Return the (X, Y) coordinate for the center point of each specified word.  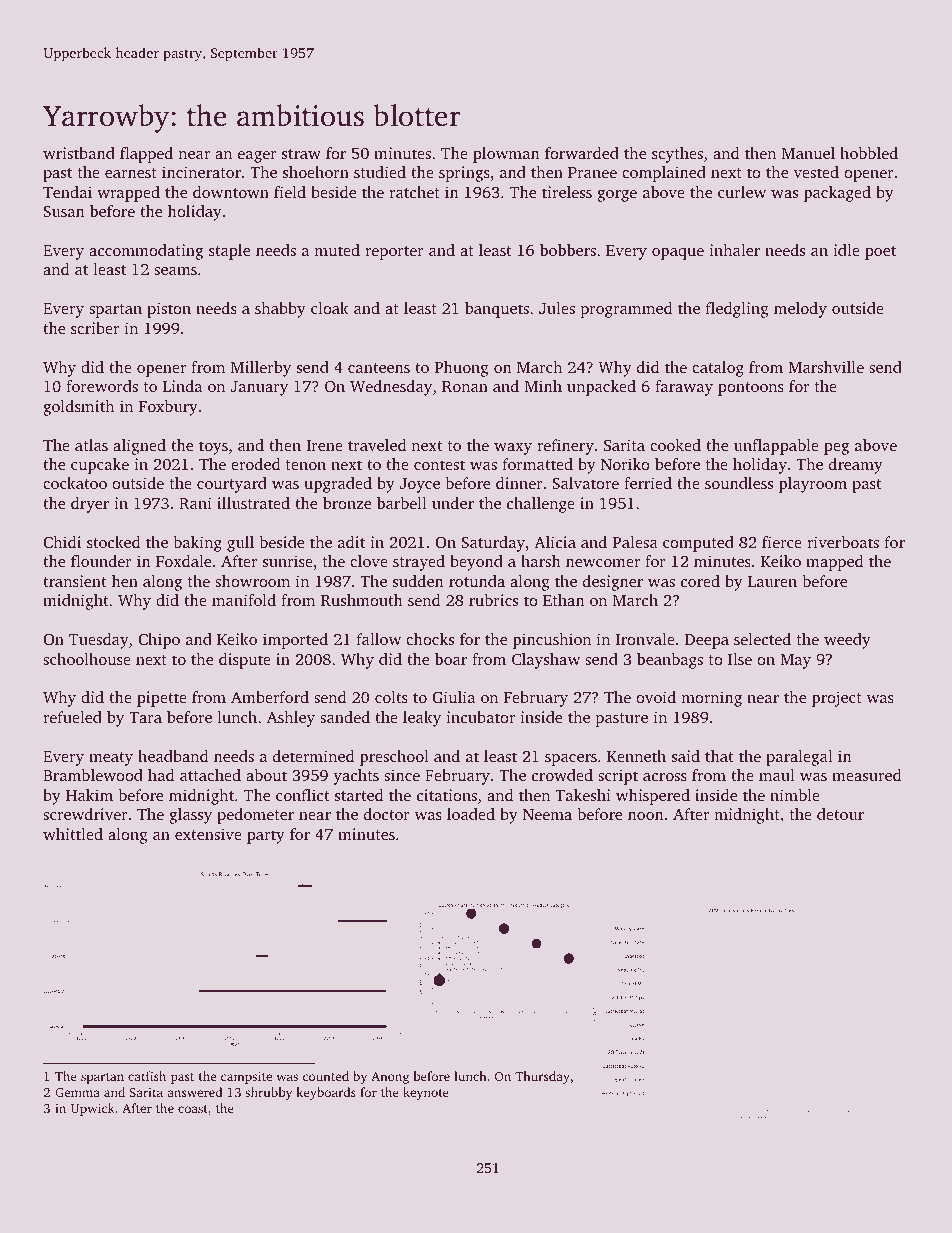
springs (464, 174)
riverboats (843, 542)
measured (866, 775)
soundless (739, 483)
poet (880, 253)
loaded (471, 814)
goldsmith (78, 408)
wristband (79, 153)
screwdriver (85, 814)
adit (351, 542)
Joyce (420, 485)
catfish (147, 1076)
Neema (547, 814)
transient (75, 581)
